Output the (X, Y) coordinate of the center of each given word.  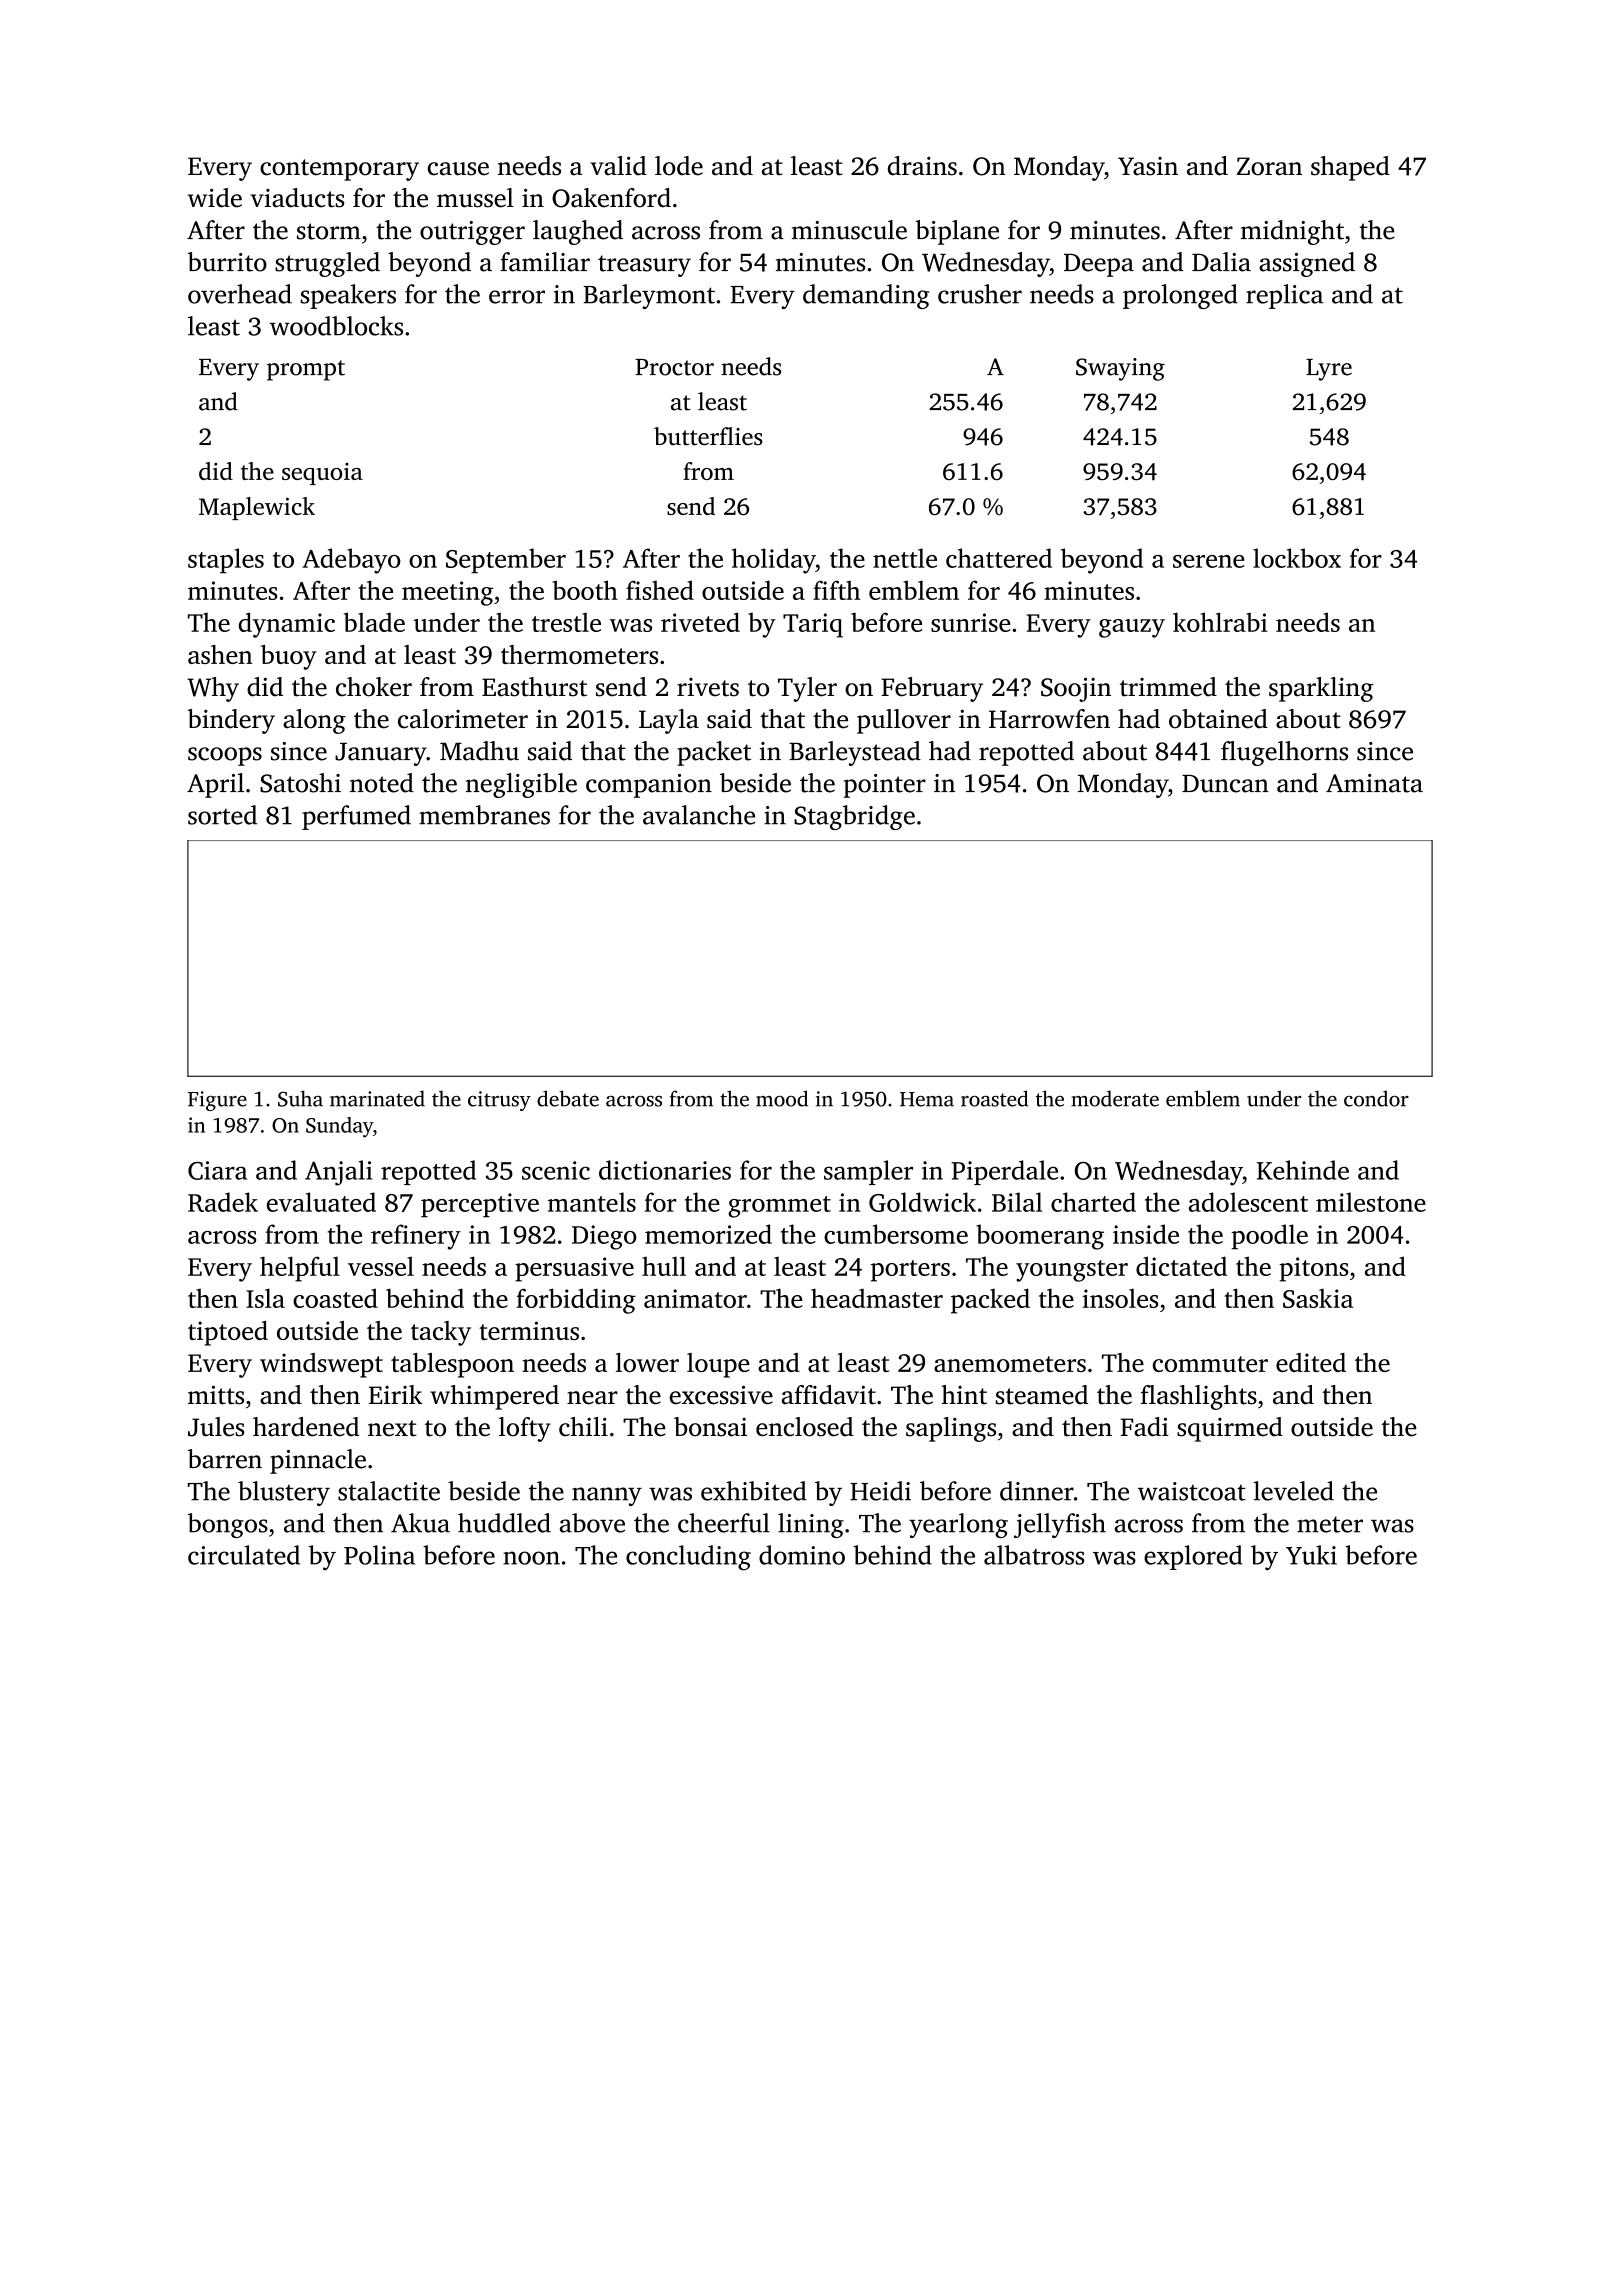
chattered (999, 558)
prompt (306, 370)
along (314, 721)
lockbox (1297, 558)
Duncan (1225, 784)
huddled (504, 1523)
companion (649, 786)
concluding (688, 1558)
